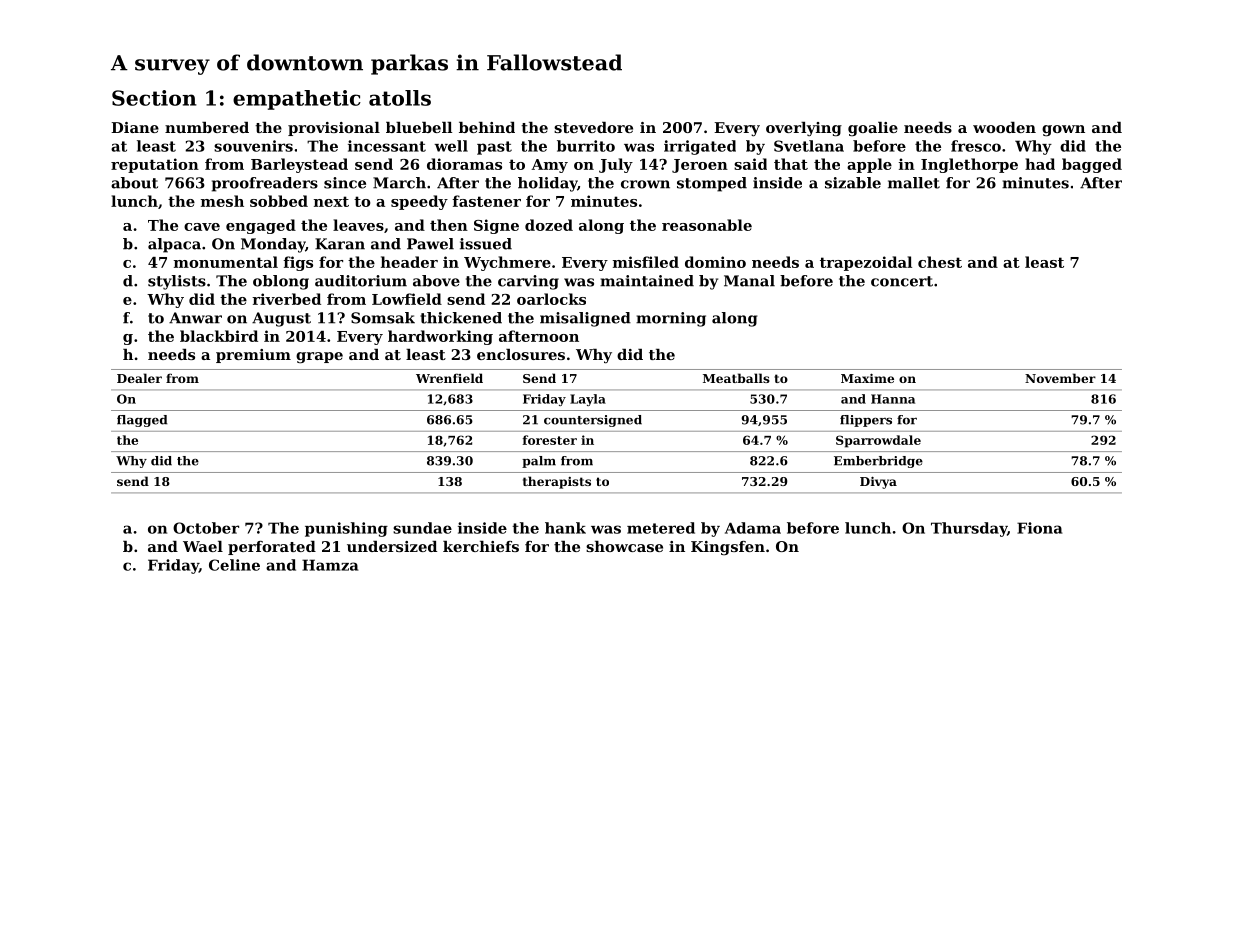 The height and width of the image is (952, 1233). I want to click on provisional, so click(334, 129).
